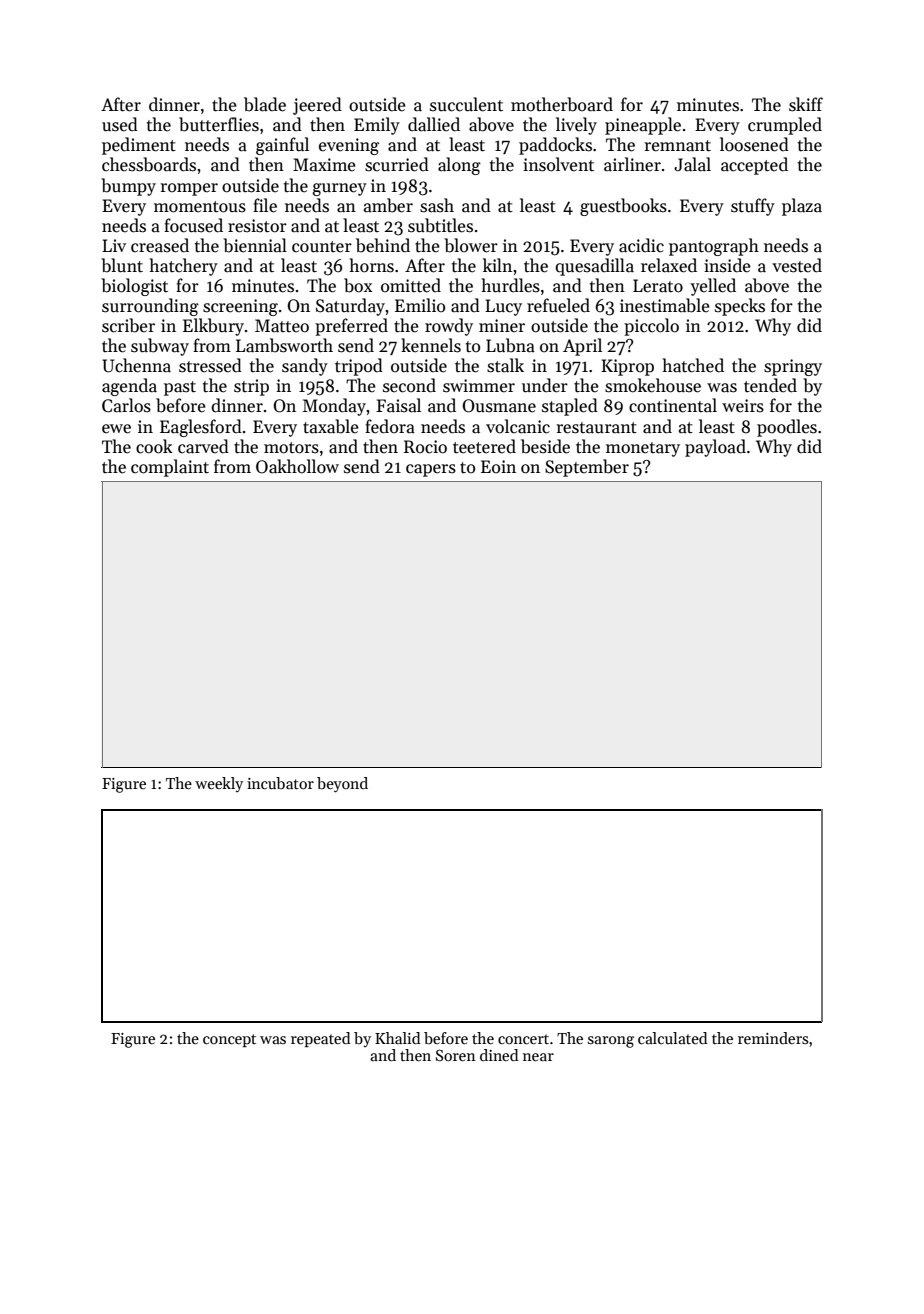 This document has width=924, height=1314. Describe the element at coordinates (229, 1040) in the document. I see `concept` at that location.
